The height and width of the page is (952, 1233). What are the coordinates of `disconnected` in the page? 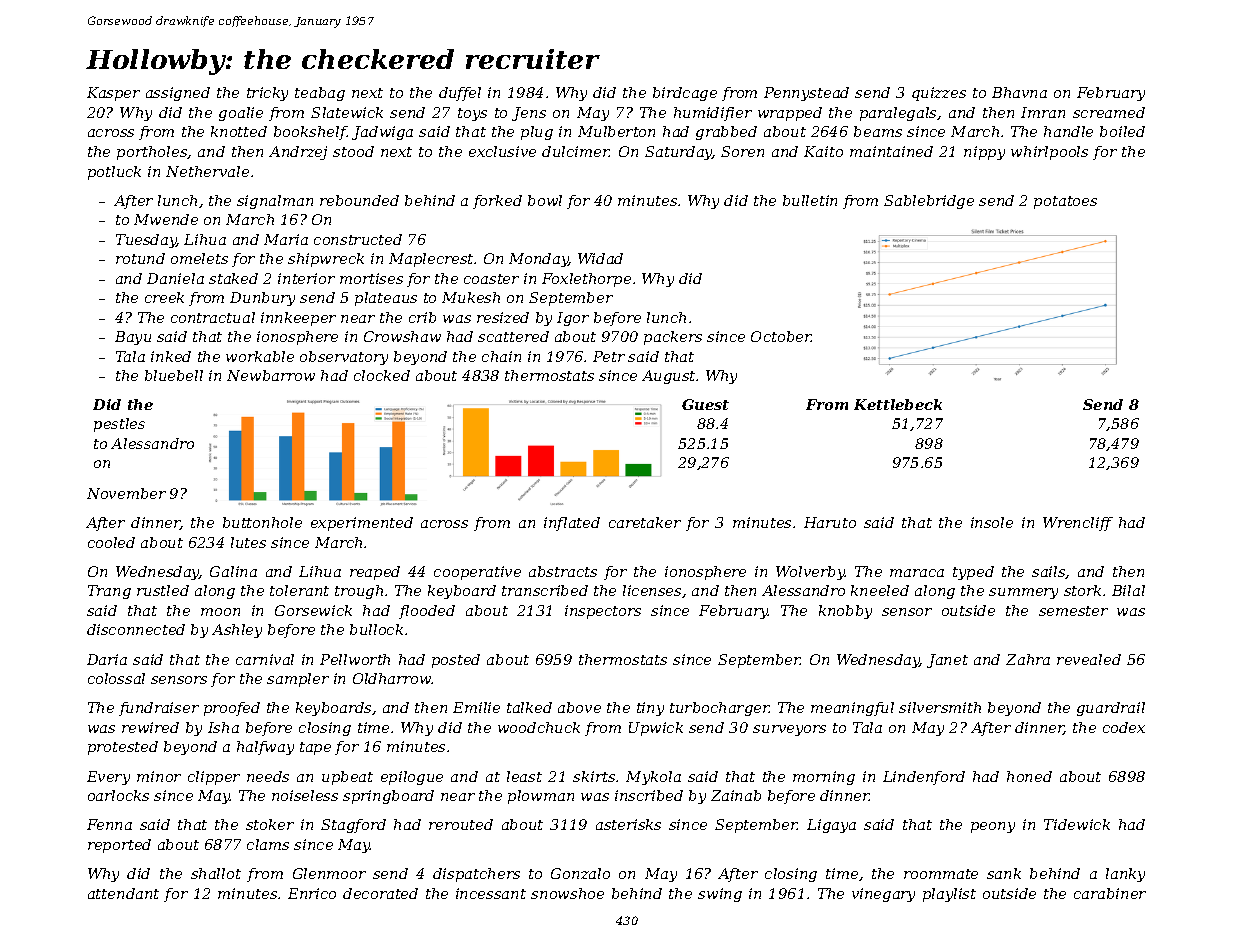 It's located at (136, 629).
